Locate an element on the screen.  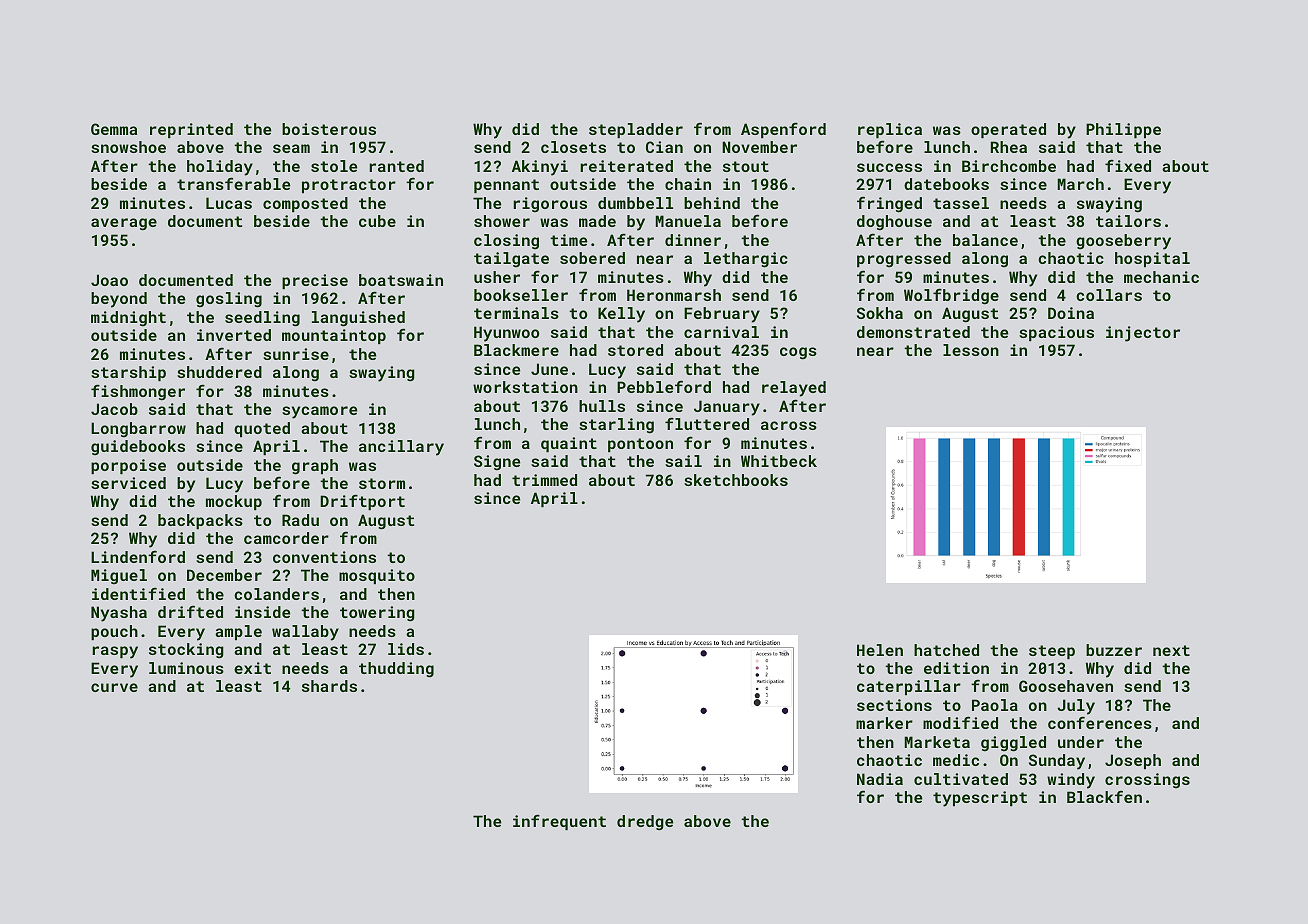
languished is located at coordinates (358, 319).
